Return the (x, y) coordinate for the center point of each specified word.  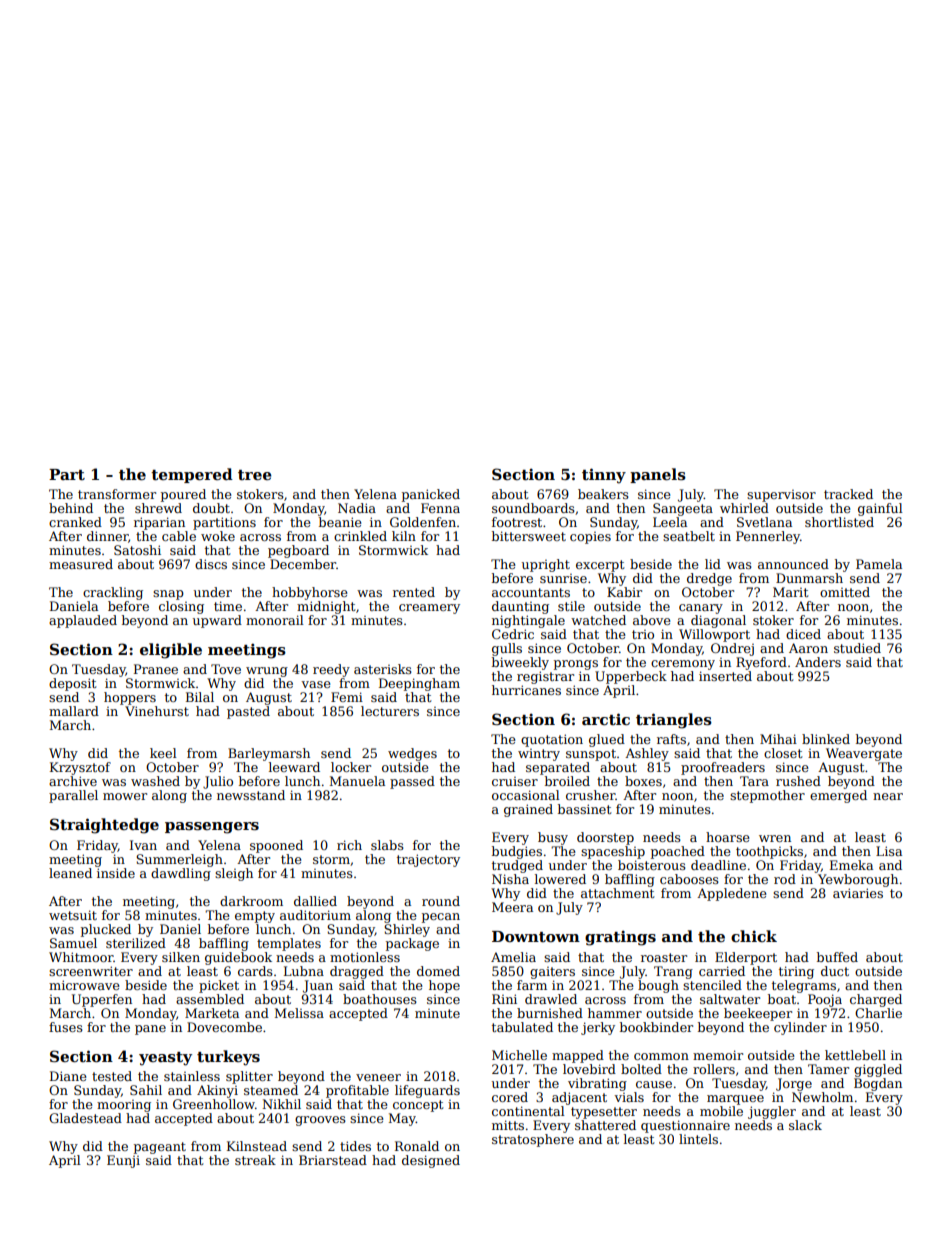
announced (793, 564)
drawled (551, 999)
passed (412, 782)
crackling (113, 593)
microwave (84, 985)
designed (431, 1161)
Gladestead (85, 1118)
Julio (218, 782)
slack (805, 1125)
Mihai (778, 739)
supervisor (781, 496)
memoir (718, 1055)
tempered (192, 475)
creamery (429, 609)
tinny (604, 476)
